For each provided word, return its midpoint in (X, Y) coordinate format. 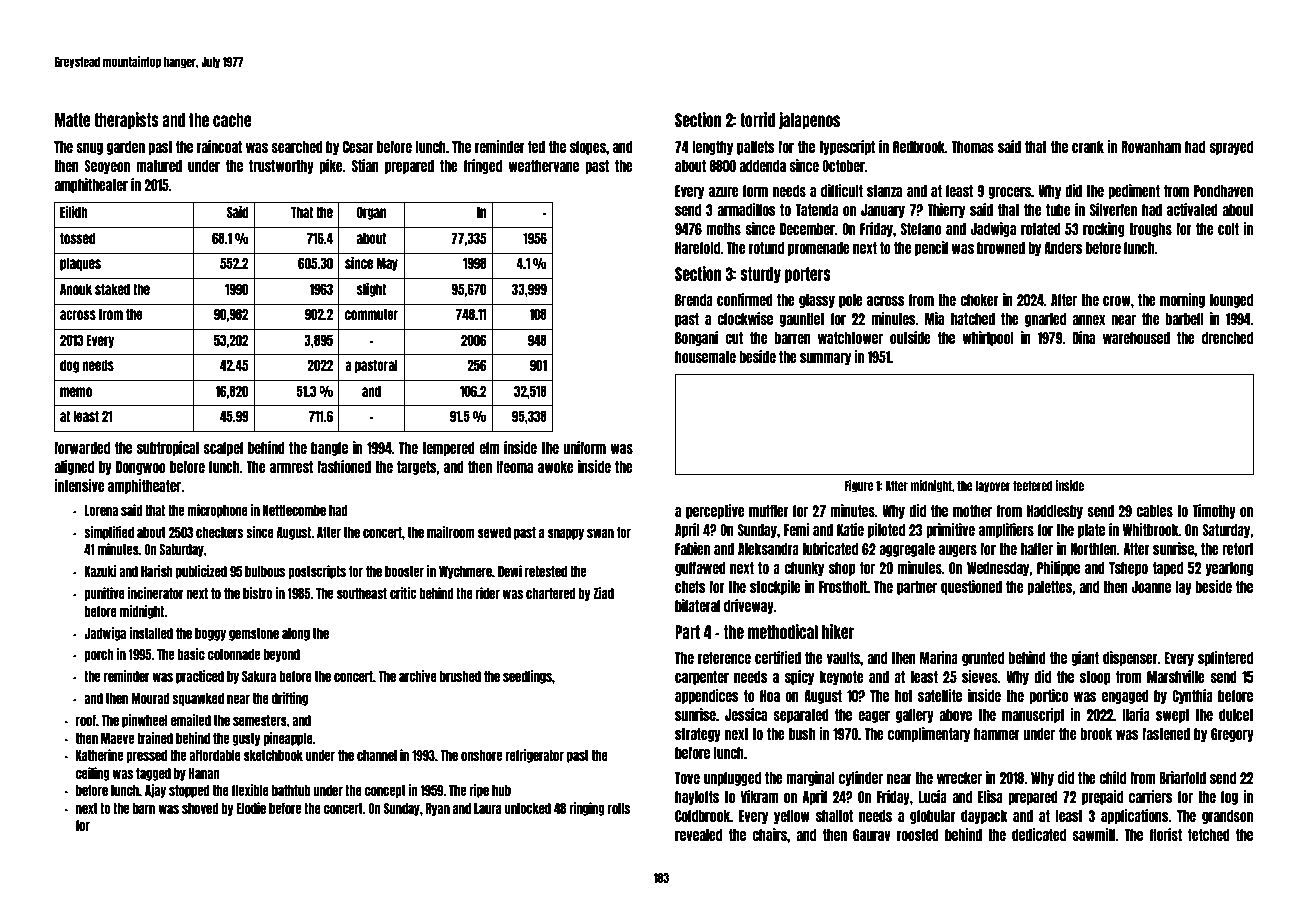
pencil (931, 248)
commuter (371, 314)
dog (69, 366)
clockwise (745, 318)
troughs (1150, 230)
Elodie (251, 808)
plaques (80, 264)
